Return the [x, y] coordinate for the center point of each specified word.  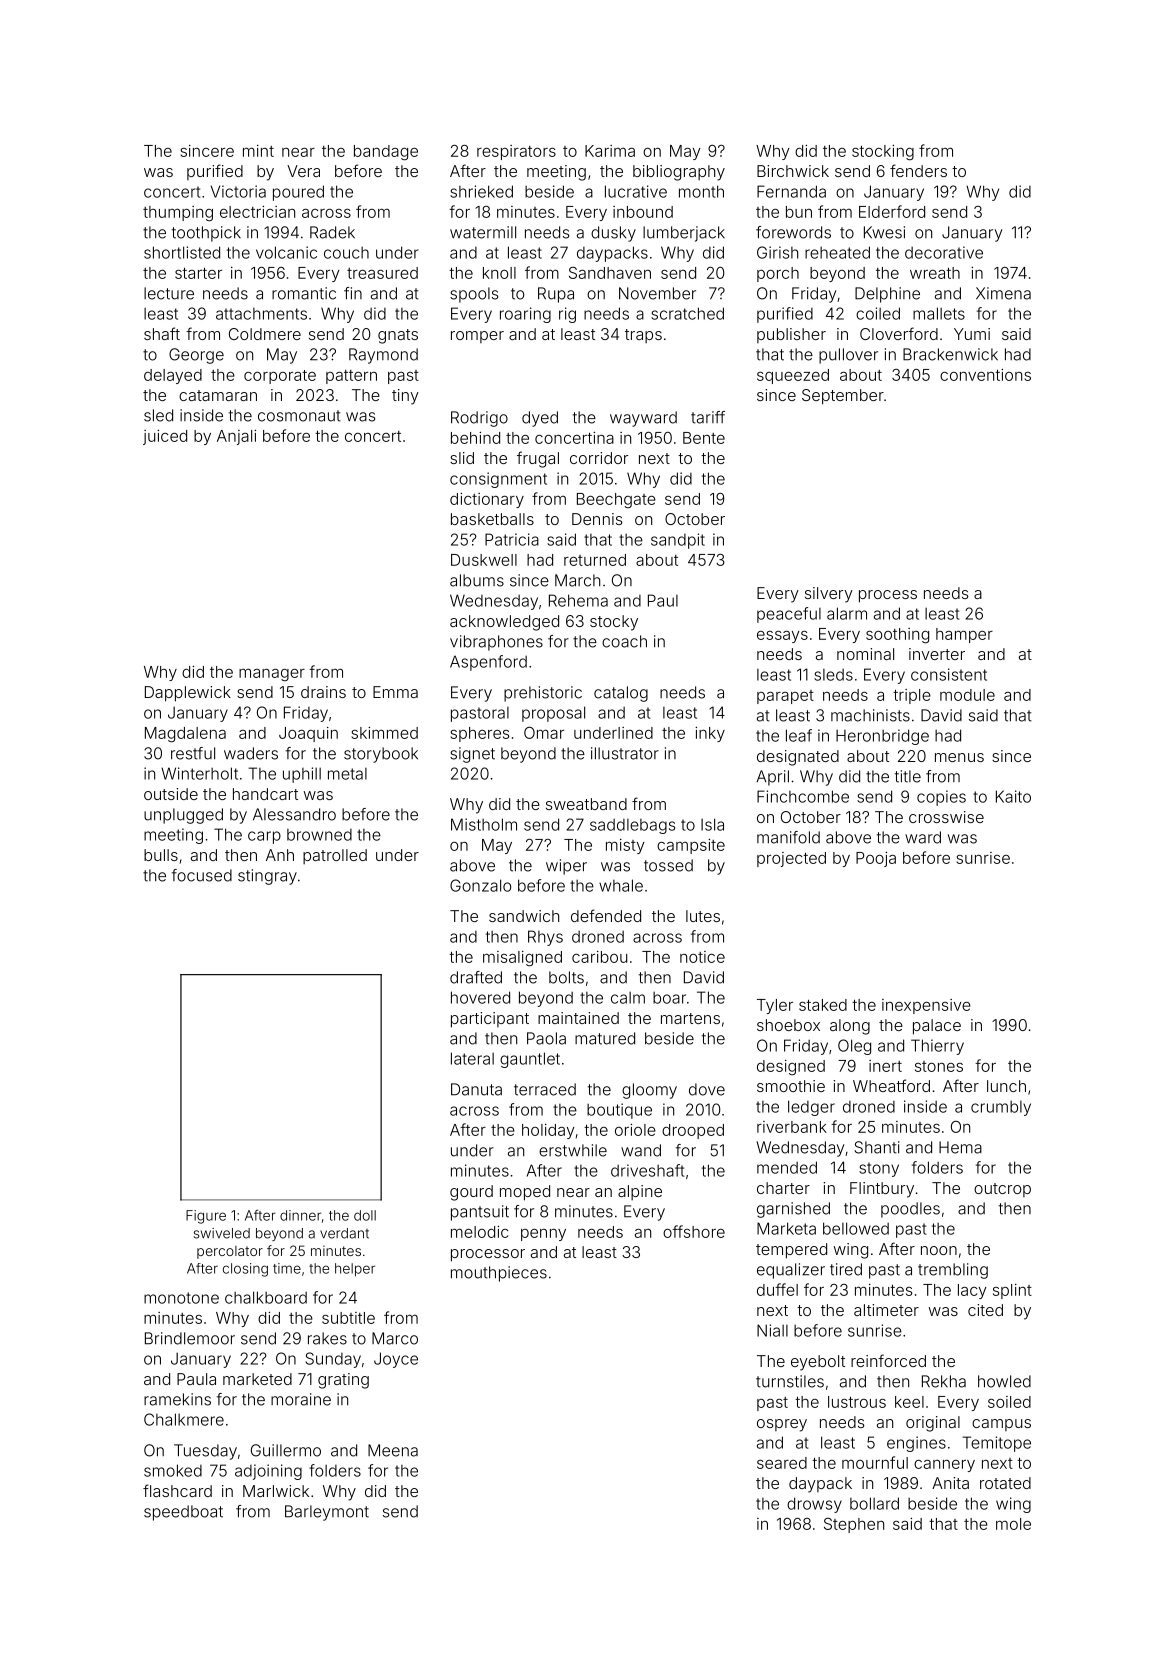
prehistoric [543, 694]
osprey [782, 1425]
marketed [257, 1379]
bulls [161, 855]
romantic [304, 293]
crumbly [1001, 1108]
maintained [578, 1018]
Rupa [556, 295]
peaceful [789, 615]
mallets [939, 313]
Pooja [876, 859]
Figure [206, 1217]
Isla [712, 824]
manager [272, 674]
